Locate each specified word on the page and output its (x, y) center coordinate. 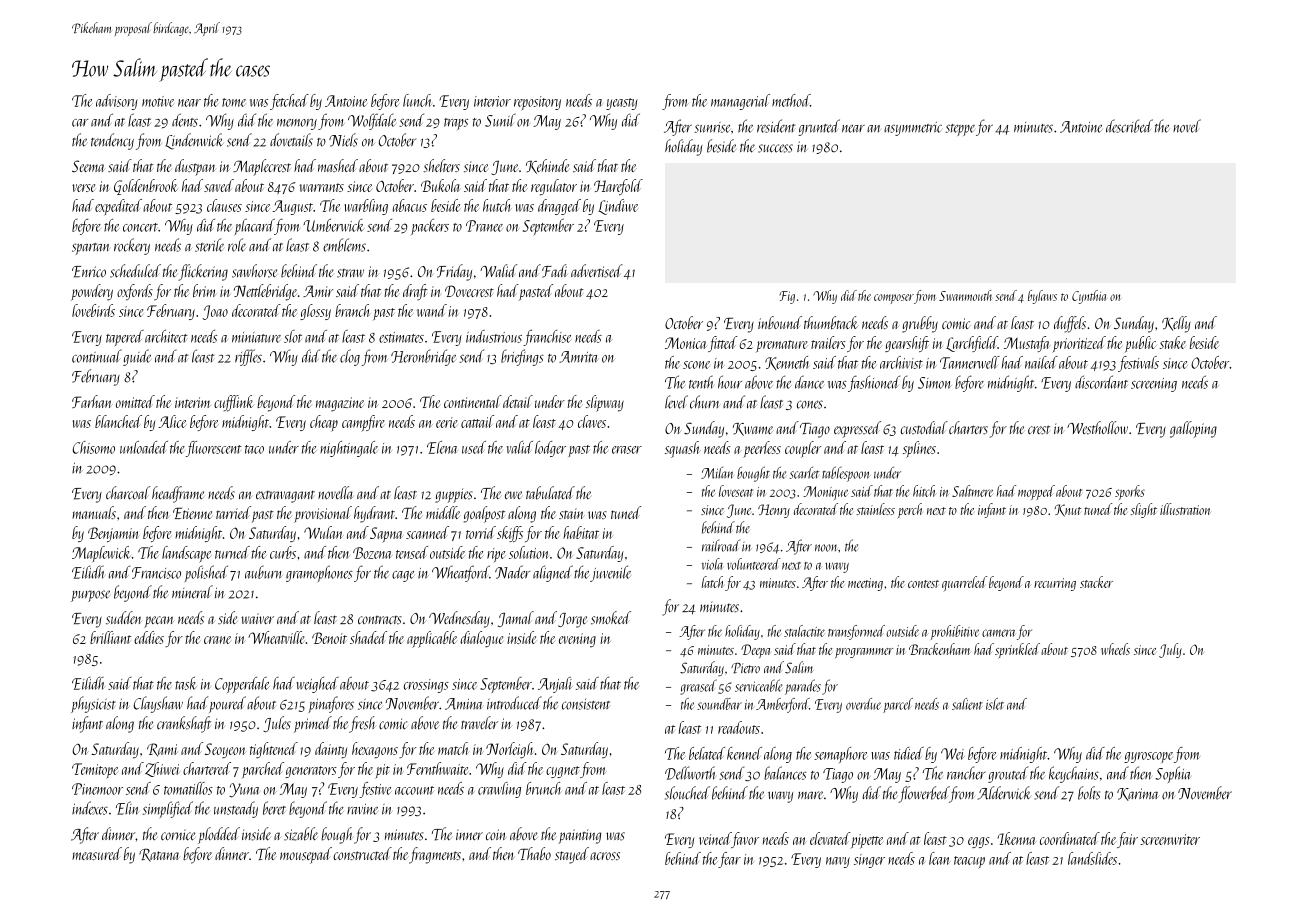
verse (83, 188)
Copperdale (242, 685)
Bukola (440, 185)
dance (809, 382)
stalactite (804, 631)
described (1129, 126)
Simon (935, 383)
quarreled (964, 583)
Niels (343, 140)
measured (97, 853)
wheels (1115, 649)
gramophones (319, 573)
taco (254, 449)
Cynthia (1089, 297)
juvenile (610, 573)
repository (537, 103)
